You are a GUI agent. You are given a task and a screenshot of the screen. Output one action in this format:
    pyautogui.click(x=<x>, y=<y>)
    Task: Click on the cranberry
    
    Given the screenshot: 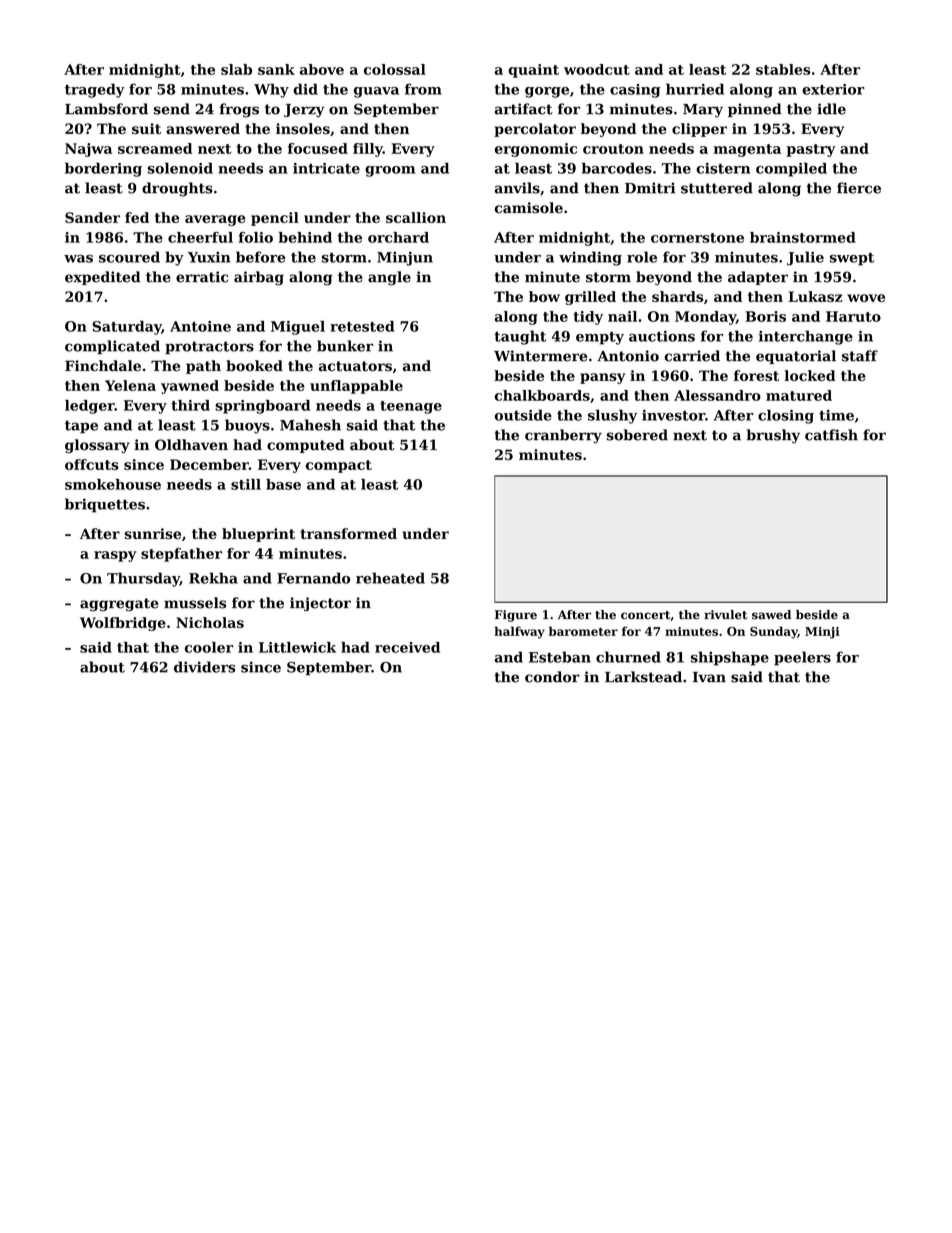 What is the action you would take?
    pyautogui.click(x=563, y=436)
